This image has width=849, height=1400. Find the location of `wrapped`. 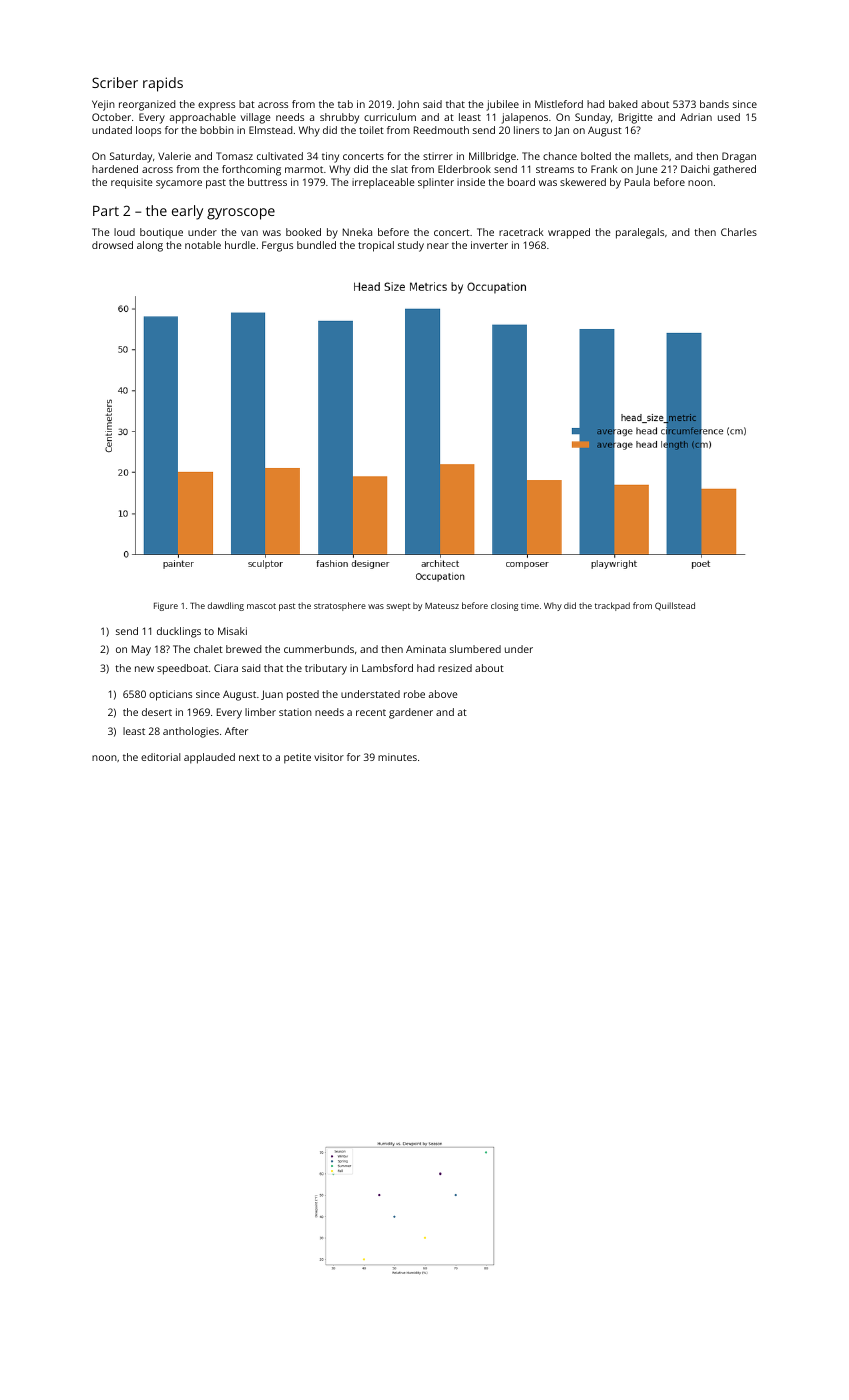

wrapped is located at coordinates (569, 233).
